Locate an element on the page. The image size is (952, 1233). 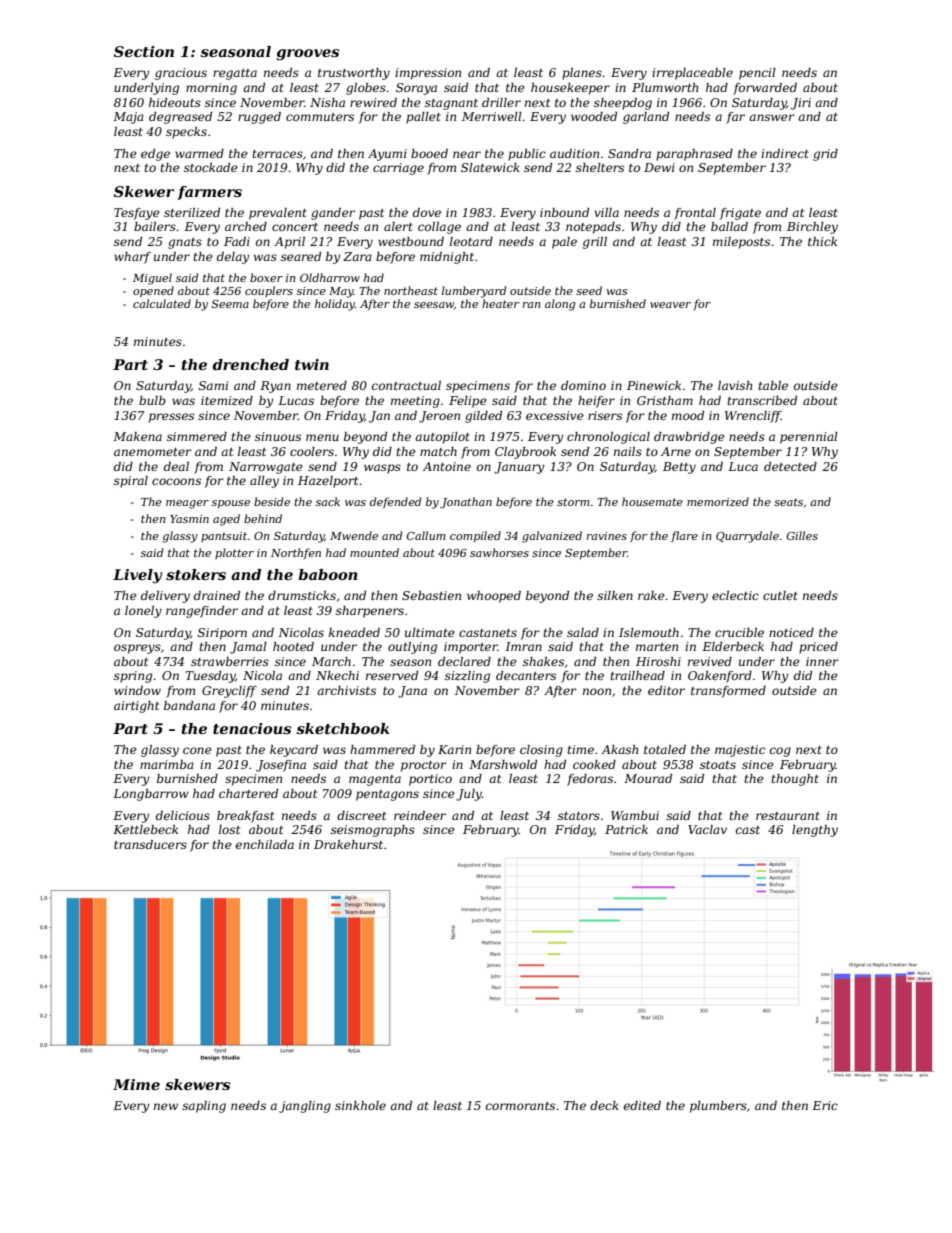
Jiri is located at coordinates (801, 104).
